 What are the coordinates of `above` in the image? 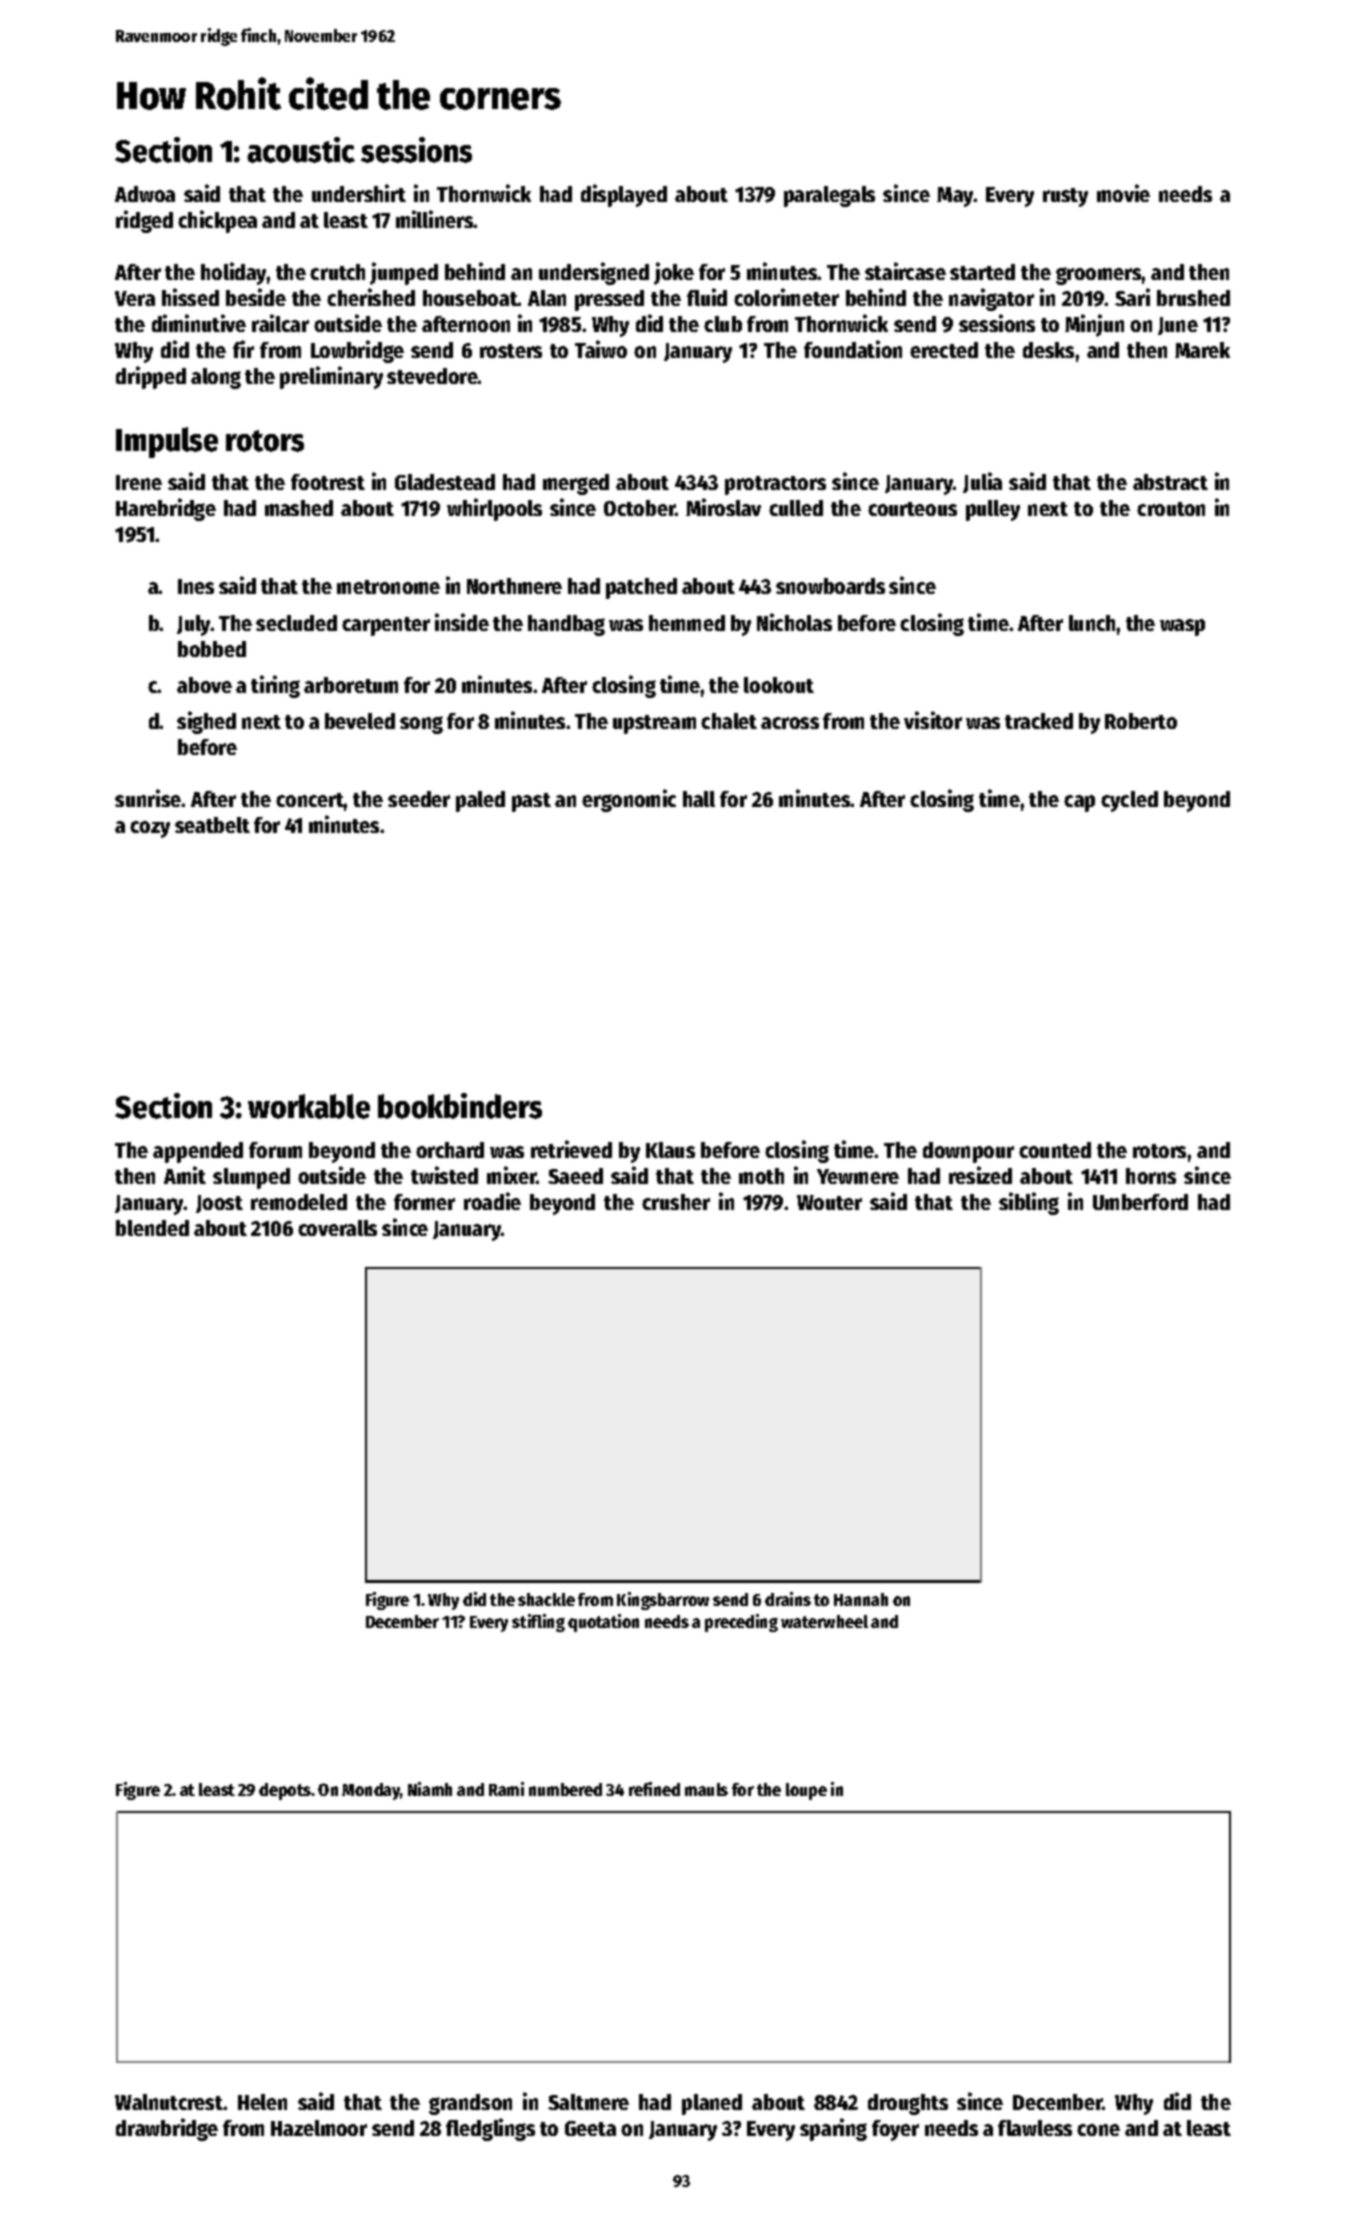 It's located at (204, 685).
